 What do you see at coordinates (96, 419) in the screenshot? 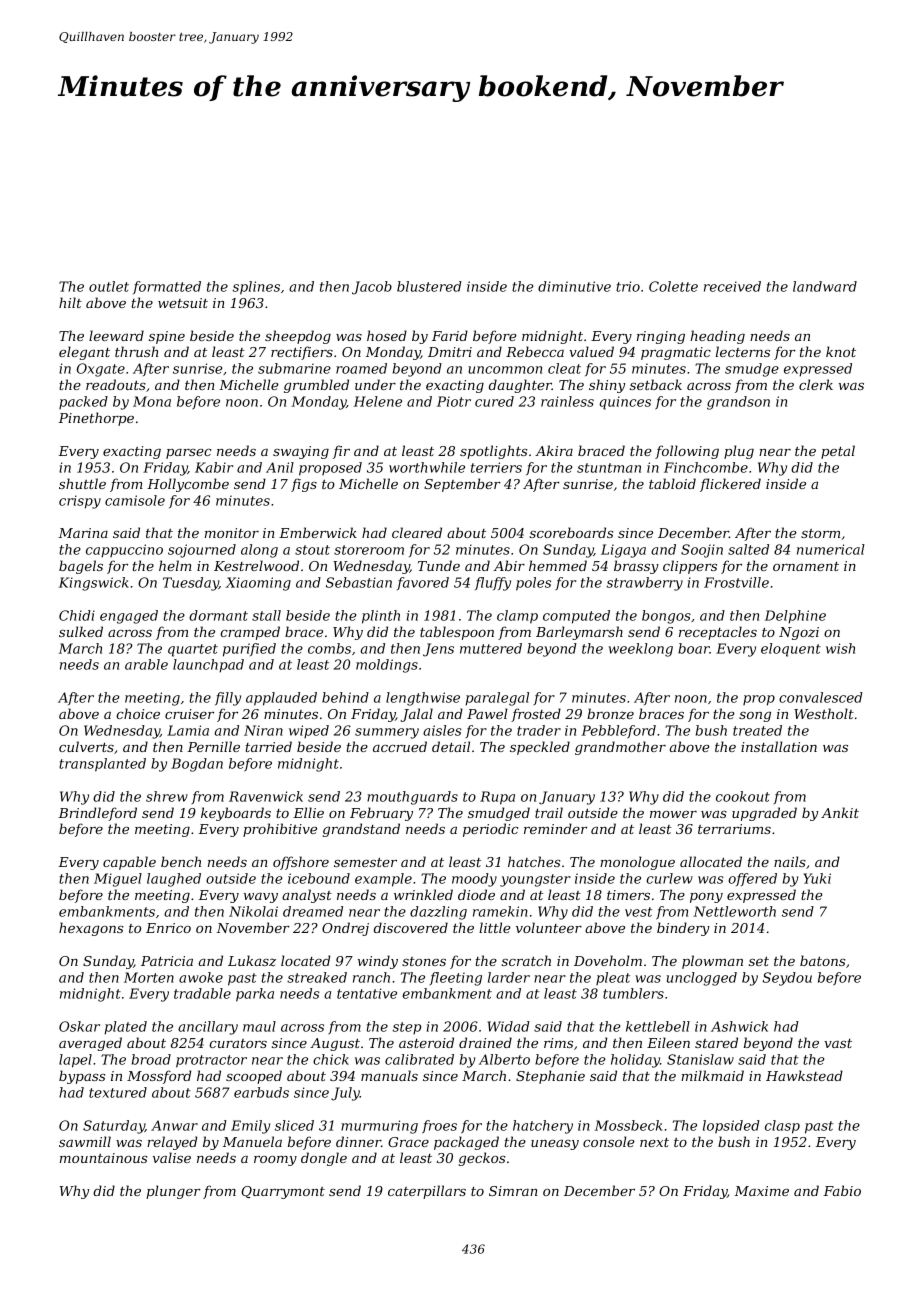
I see `Pinethorpe` at bounding box center [96, 419].
